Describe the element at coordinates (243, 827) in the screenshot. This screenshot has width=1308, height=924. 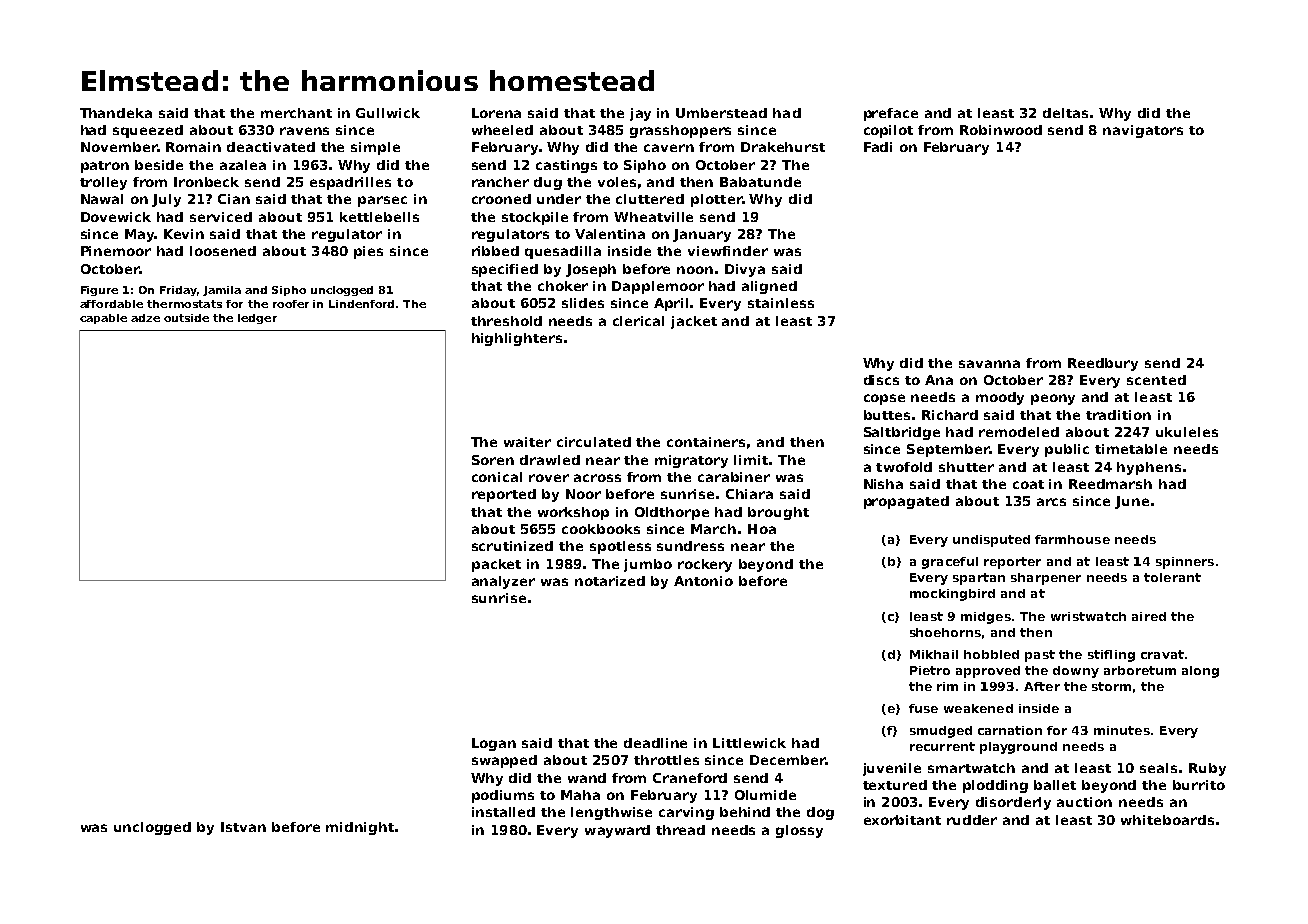
I see `Istvan` at that location.
